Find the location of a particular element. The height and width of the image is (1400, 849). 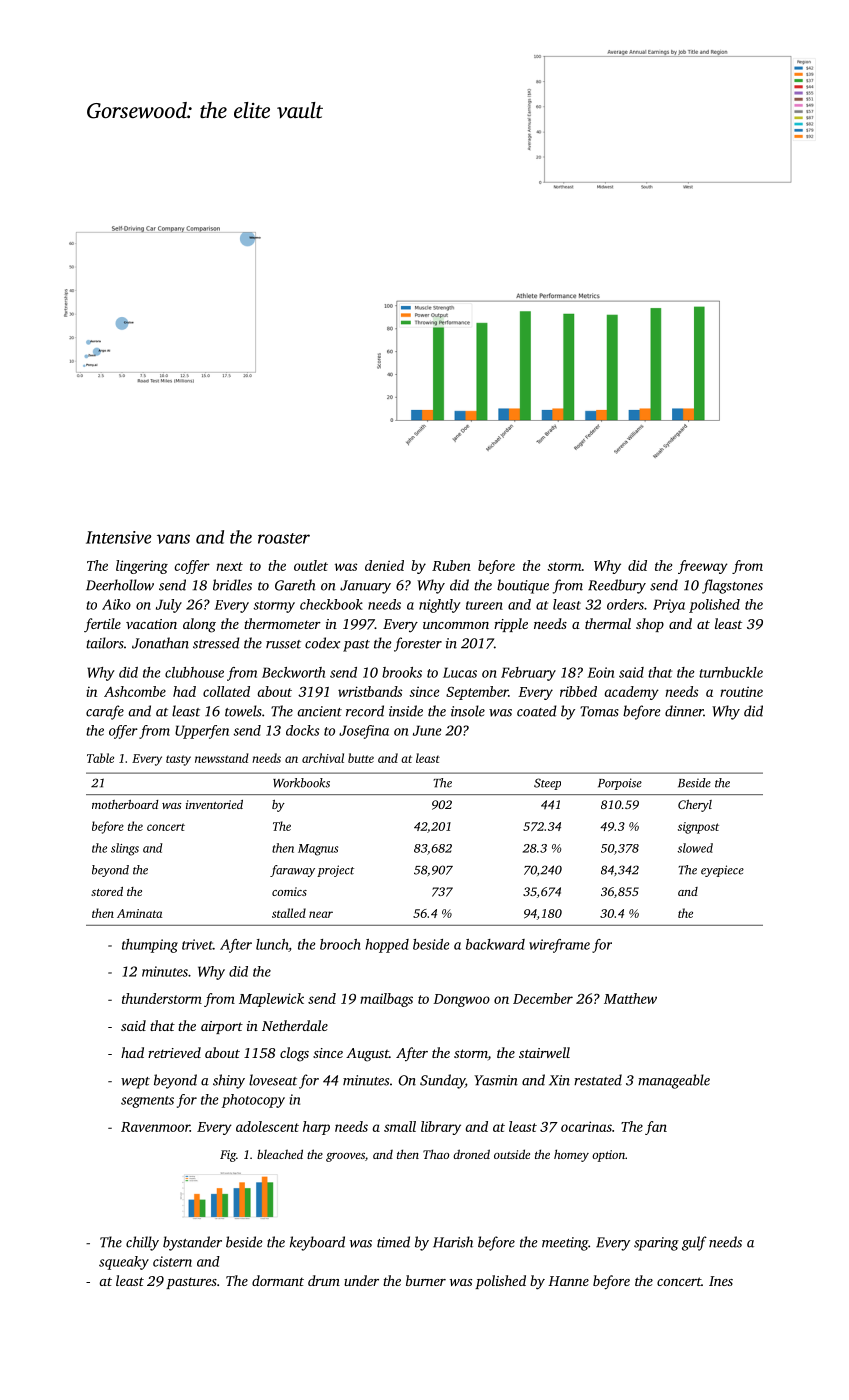

gulf is located at coordinates (694, 1243).
